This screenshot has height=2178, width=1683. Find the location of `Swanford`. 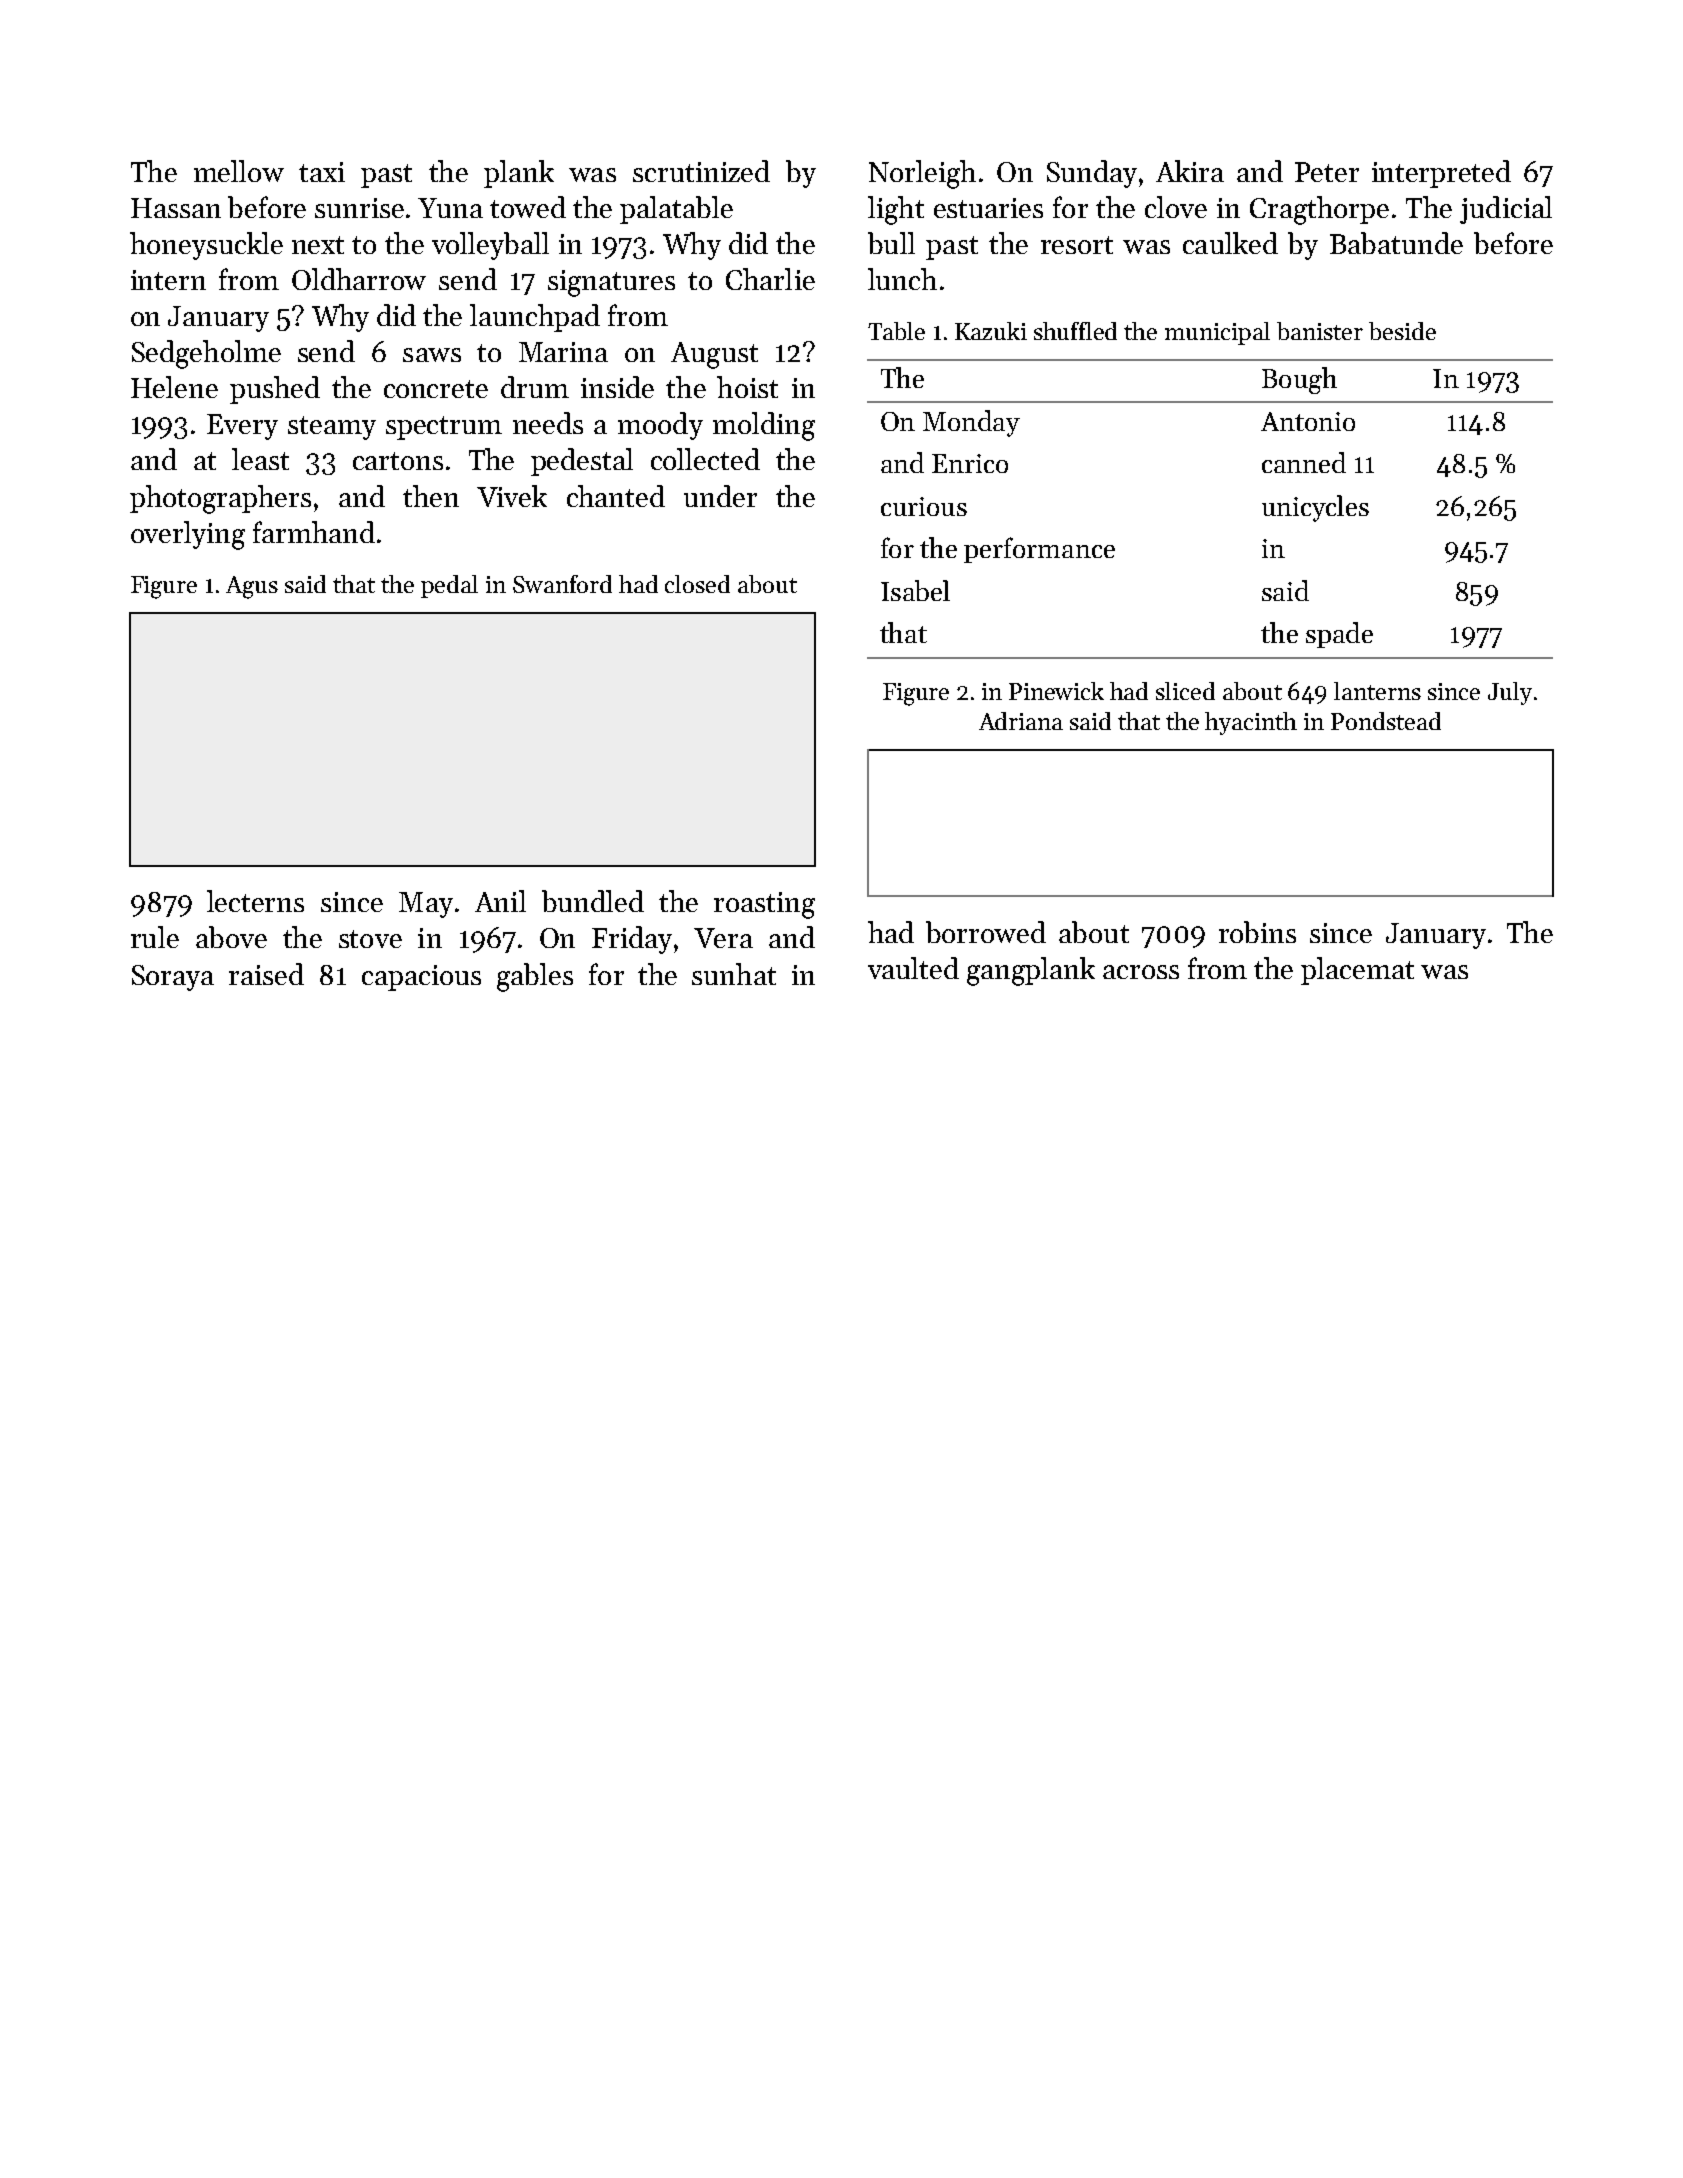

Swanford is located at coordinates (562, 584).
